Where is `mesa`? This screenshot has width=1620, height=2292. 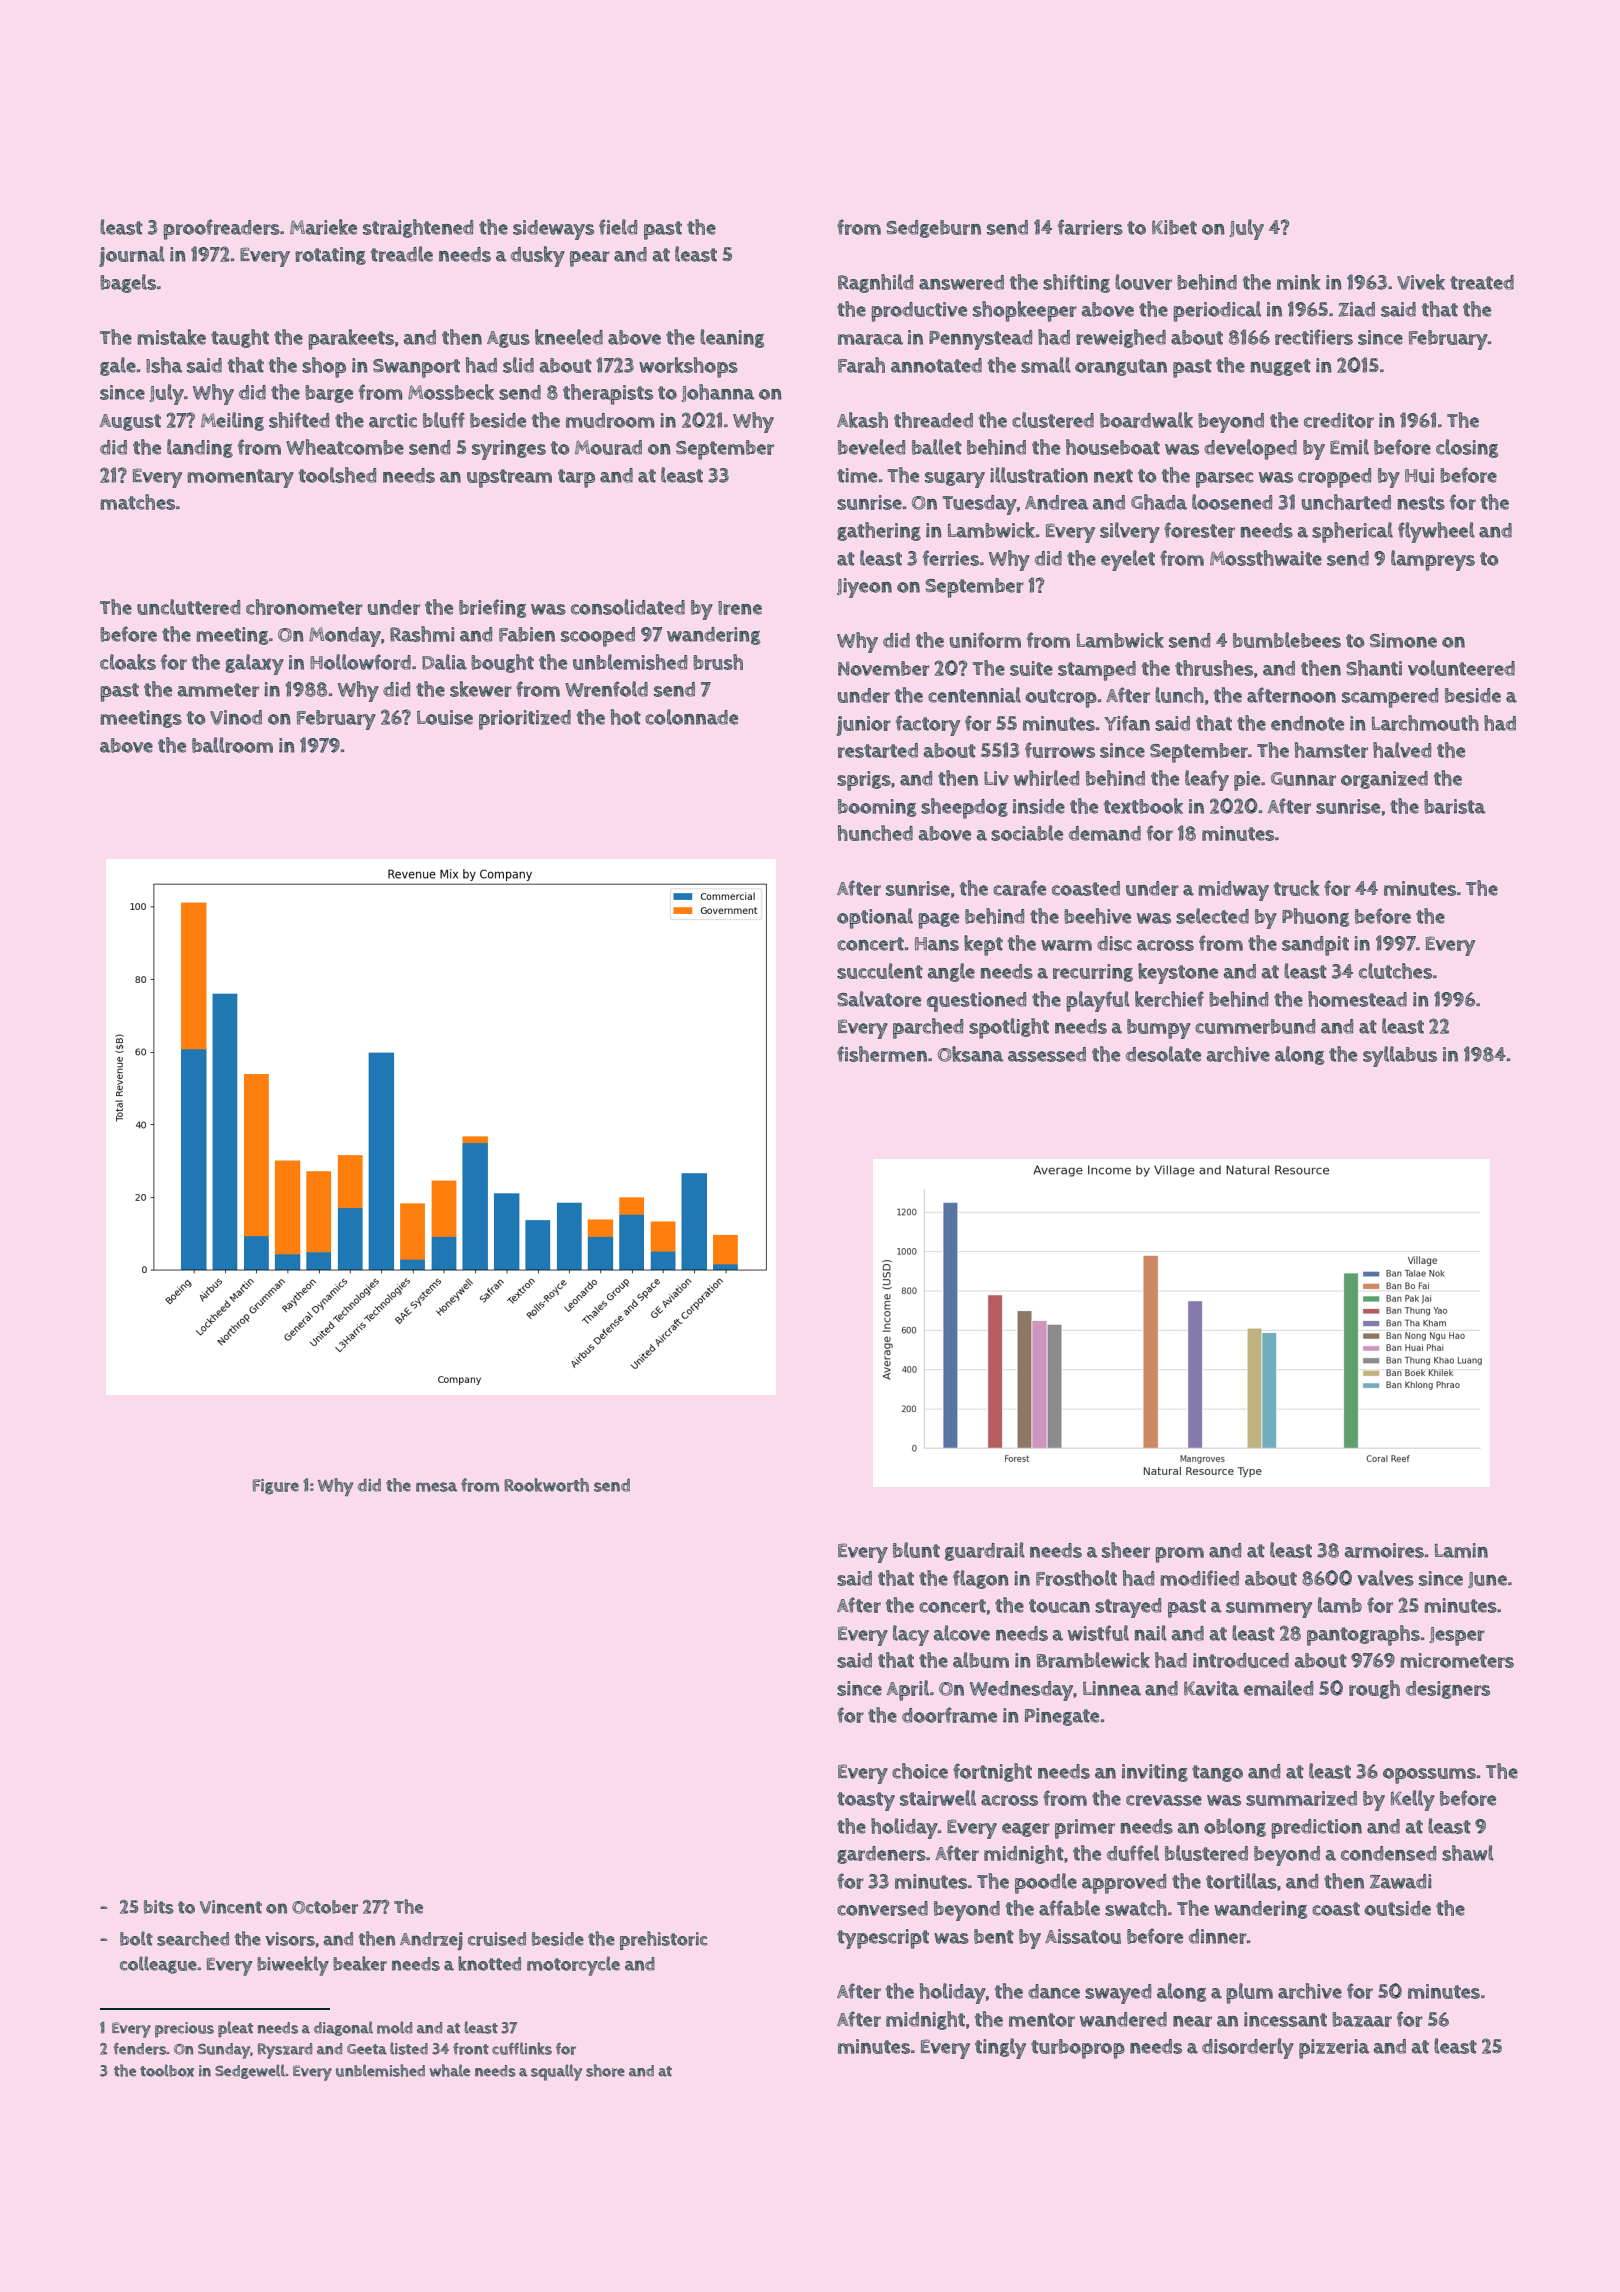 mesa is located at coordinates (436, 1487).
